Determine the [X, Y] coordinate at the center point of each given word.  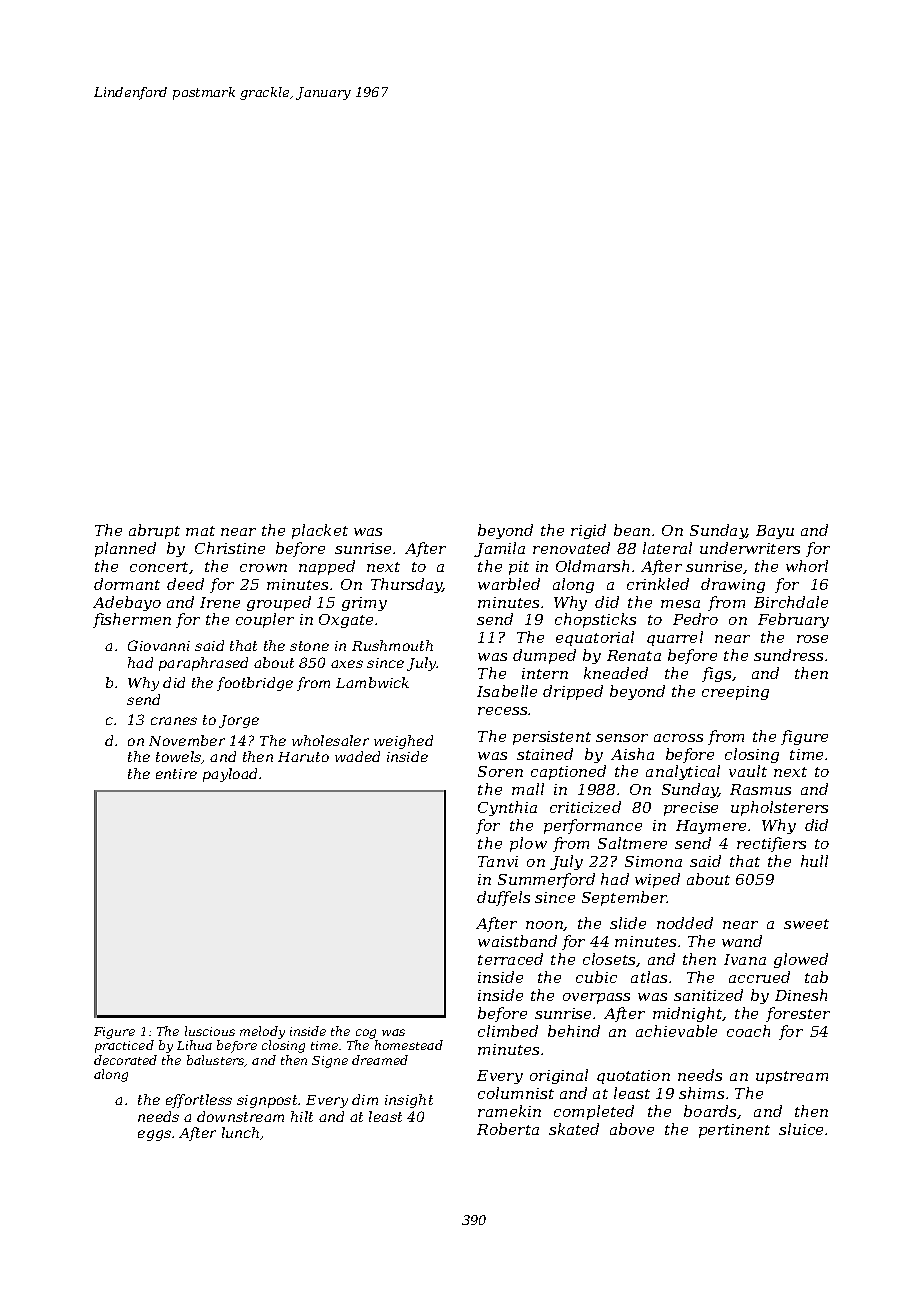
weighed [403, 742]
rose [812, 639]
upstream [792, 1077]
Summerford [546, 880]
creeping [735, 693]
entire [176, 774]
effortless [199, 1101]
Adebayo [127, 603]
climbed [508, 1031]
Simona [653, 861]
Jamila [499, 549]
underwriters [750, 548]
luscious [210, 1031]
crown [263, 568]
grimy [364, 604]
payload [230, 775]
